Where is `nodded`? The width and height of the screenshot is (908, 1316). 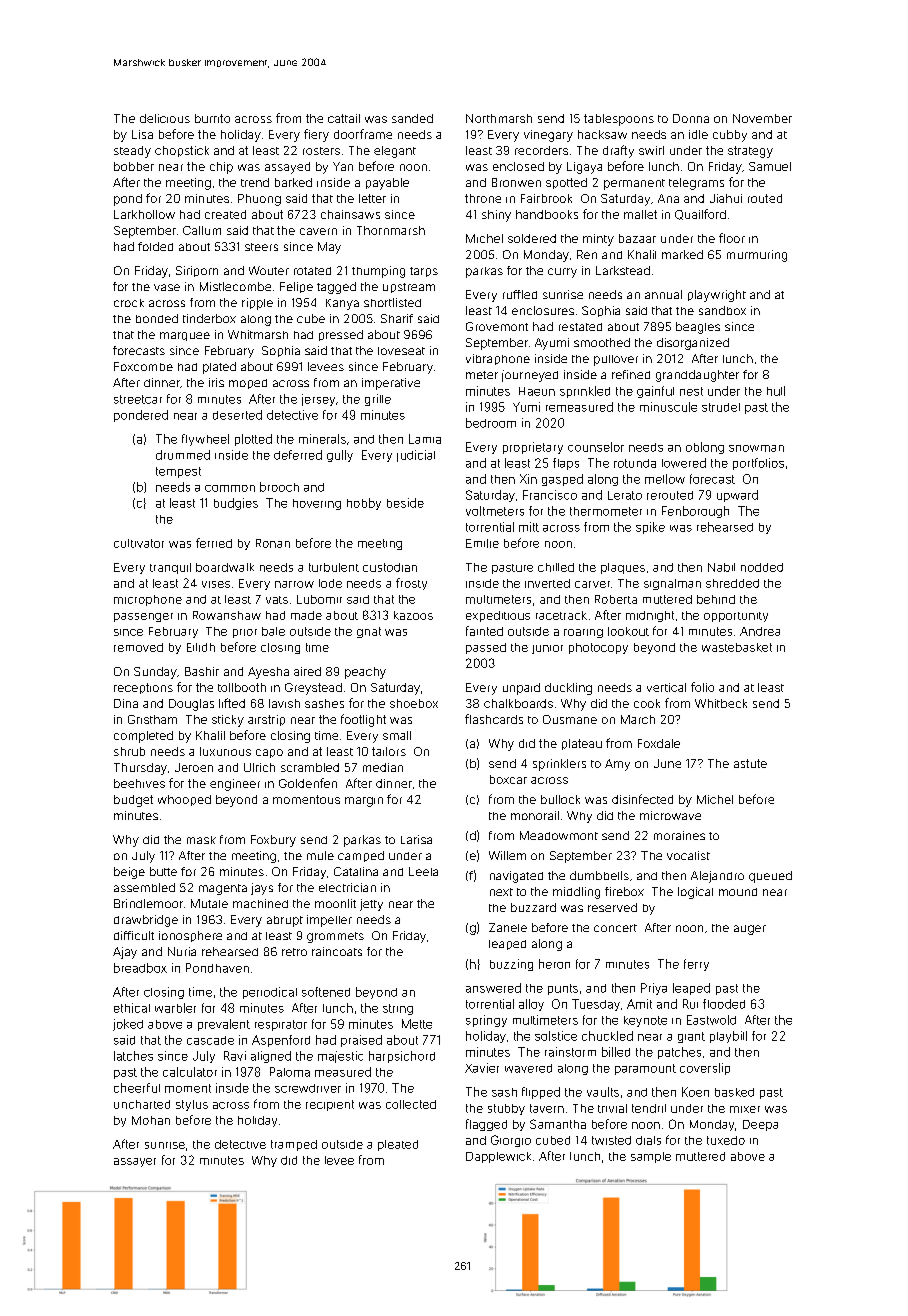 nodded is located at coordinates (762, 567).
